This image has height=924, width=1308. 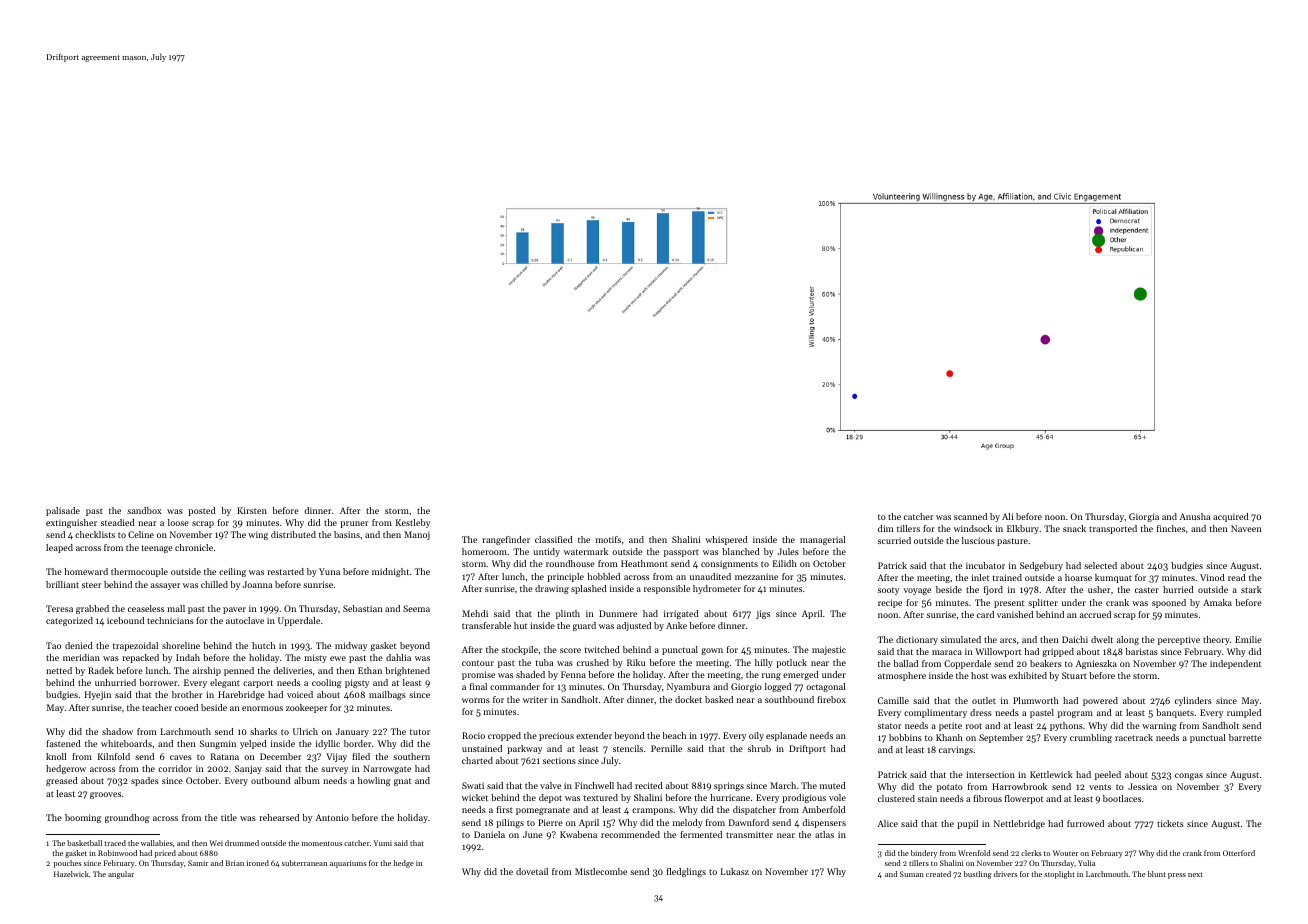 What do you see at coordinates (121, 875) in the image?
I see `angular` at bounding box center [121, 875].
